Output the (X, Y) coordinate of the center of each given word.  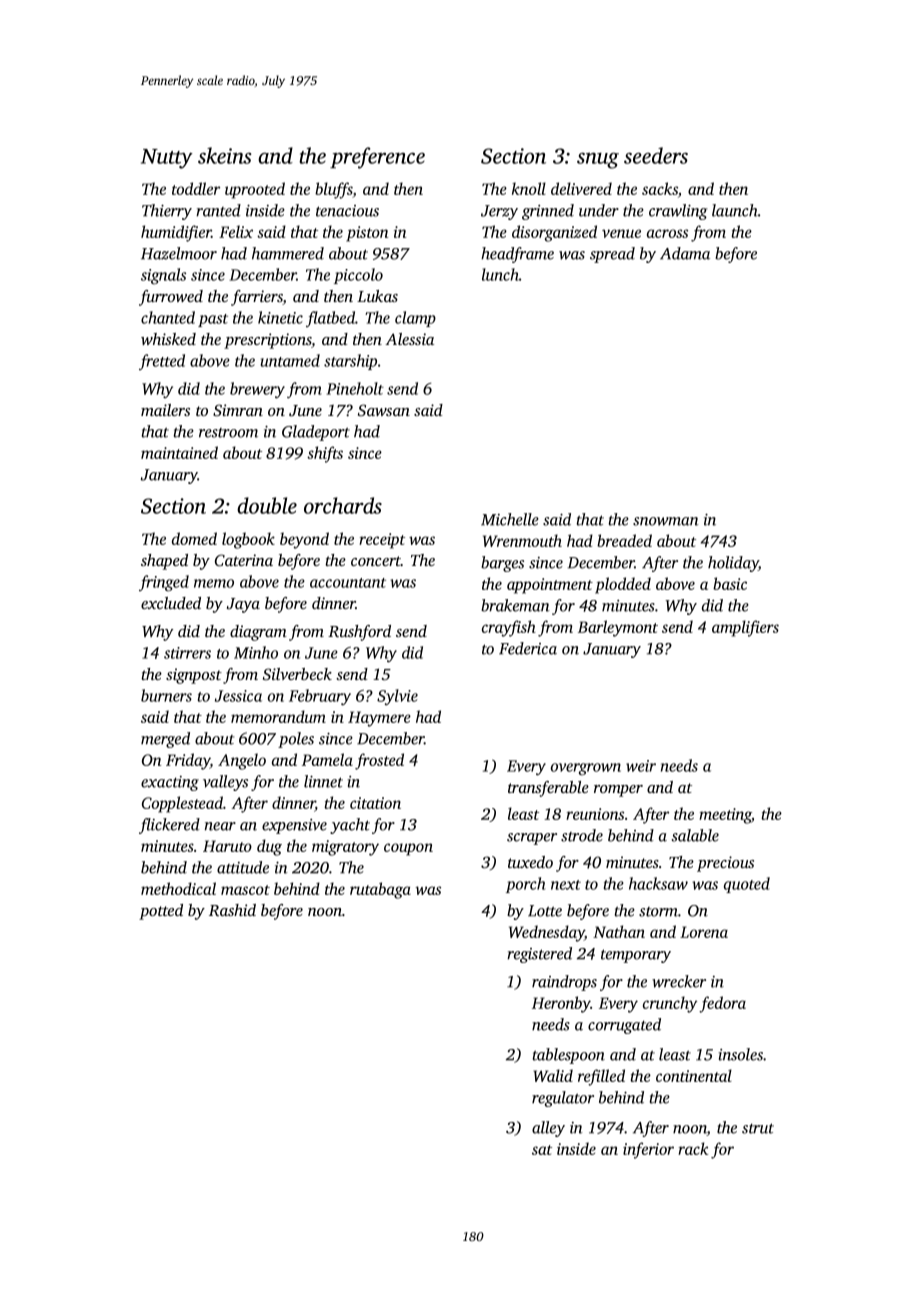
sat (542, 1150)
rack (693, 1148)
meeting (725, 816)
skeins (224, 155)
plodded (623, 585)
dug (269, 847)
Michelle (510, 519)
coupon (408, 849)
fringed (164, 583)
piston (367, 234)
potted (161, 912)
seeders (656, 155)
